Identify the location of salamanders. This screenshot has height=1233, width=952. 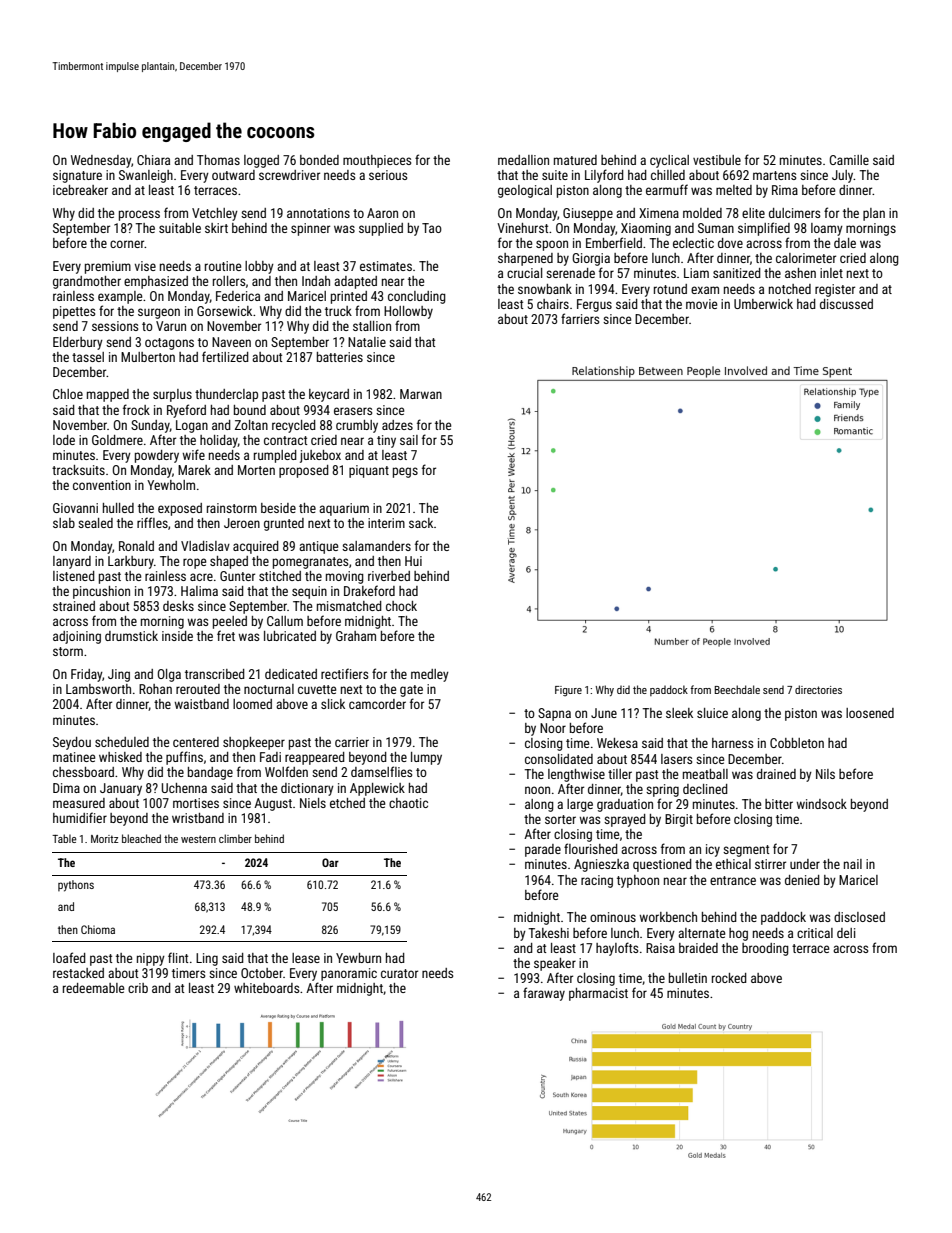
(376, 546).
